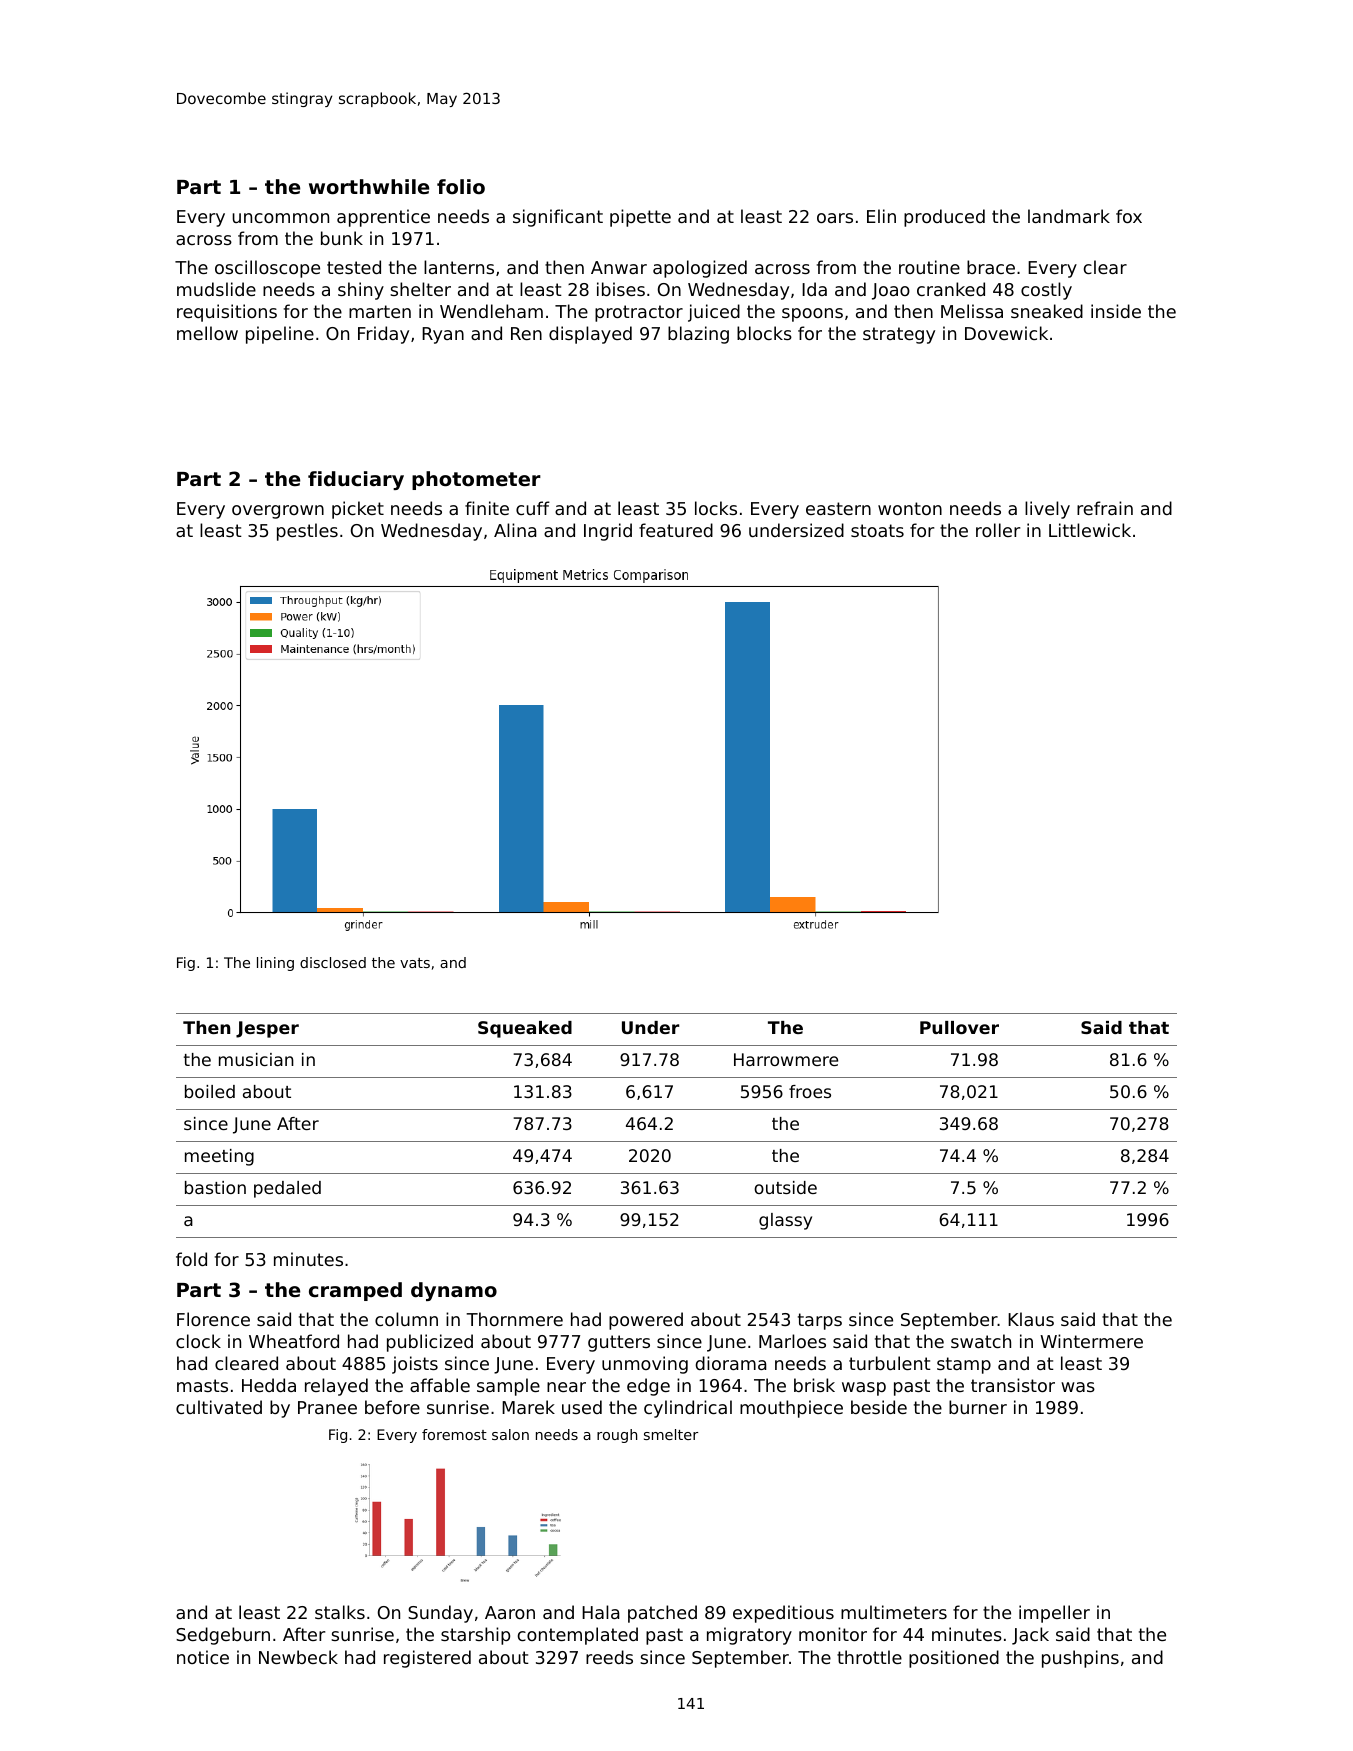 This image has height=1751, width=1353. Describe the element at coordinates (1129, 216) in the image. I see `fox` at that location.
